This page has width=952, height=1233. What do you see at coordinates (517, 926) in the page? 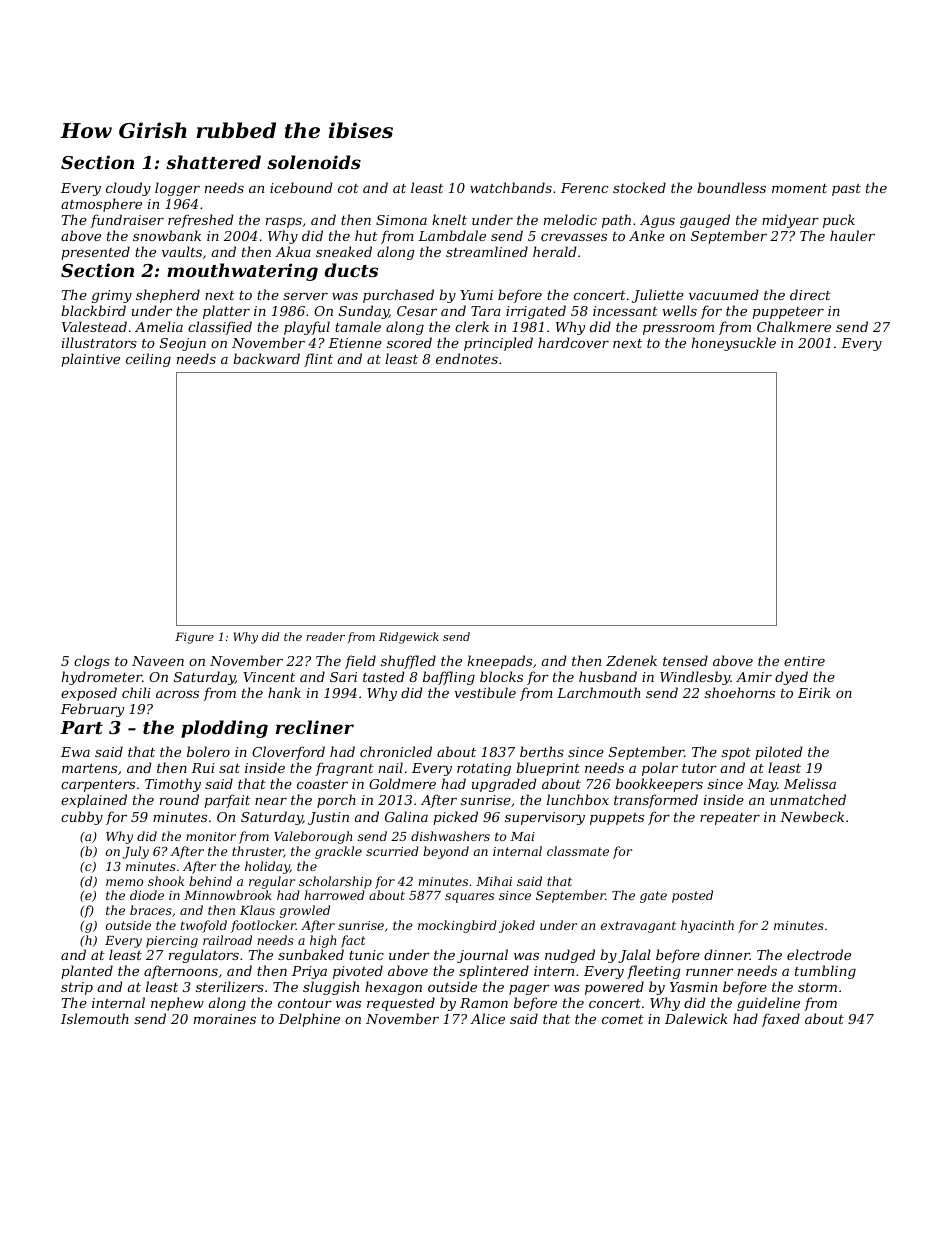
I see `joked` at bounding box center [517, 926].
